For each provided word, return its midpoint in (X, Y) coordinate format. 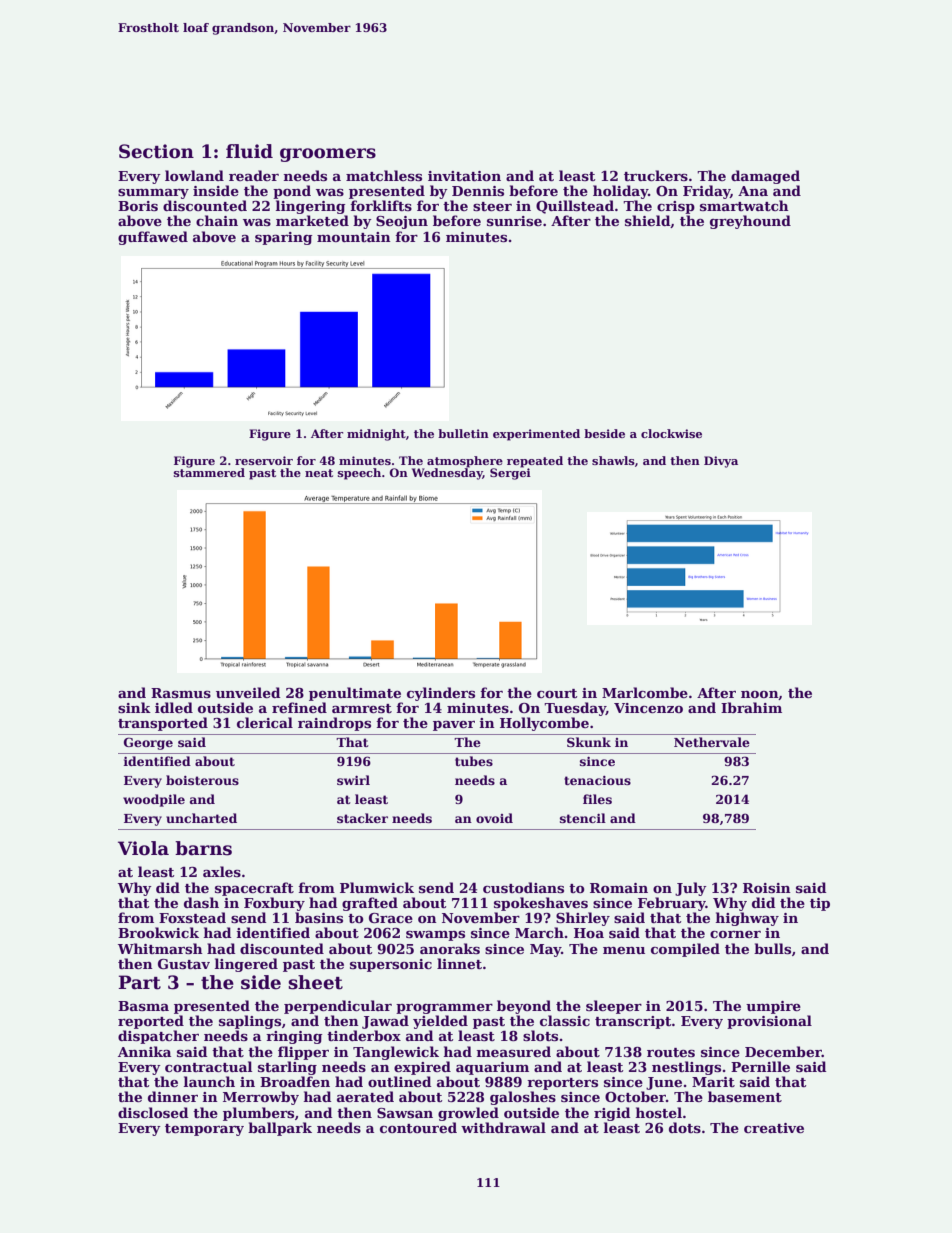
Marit (713, 1082)
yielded (440, 1022)
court (557, 693)
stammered (209, 472)
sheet (315, 982)
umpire (773, 1007)
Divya (721, 462)
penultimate (355, 694)
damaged (765, 177)
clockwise (671, 433)
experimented (536, 435)
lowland (194, 175)
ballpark (280, 1129)
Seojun (402, 222)
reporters (562, 1084)
